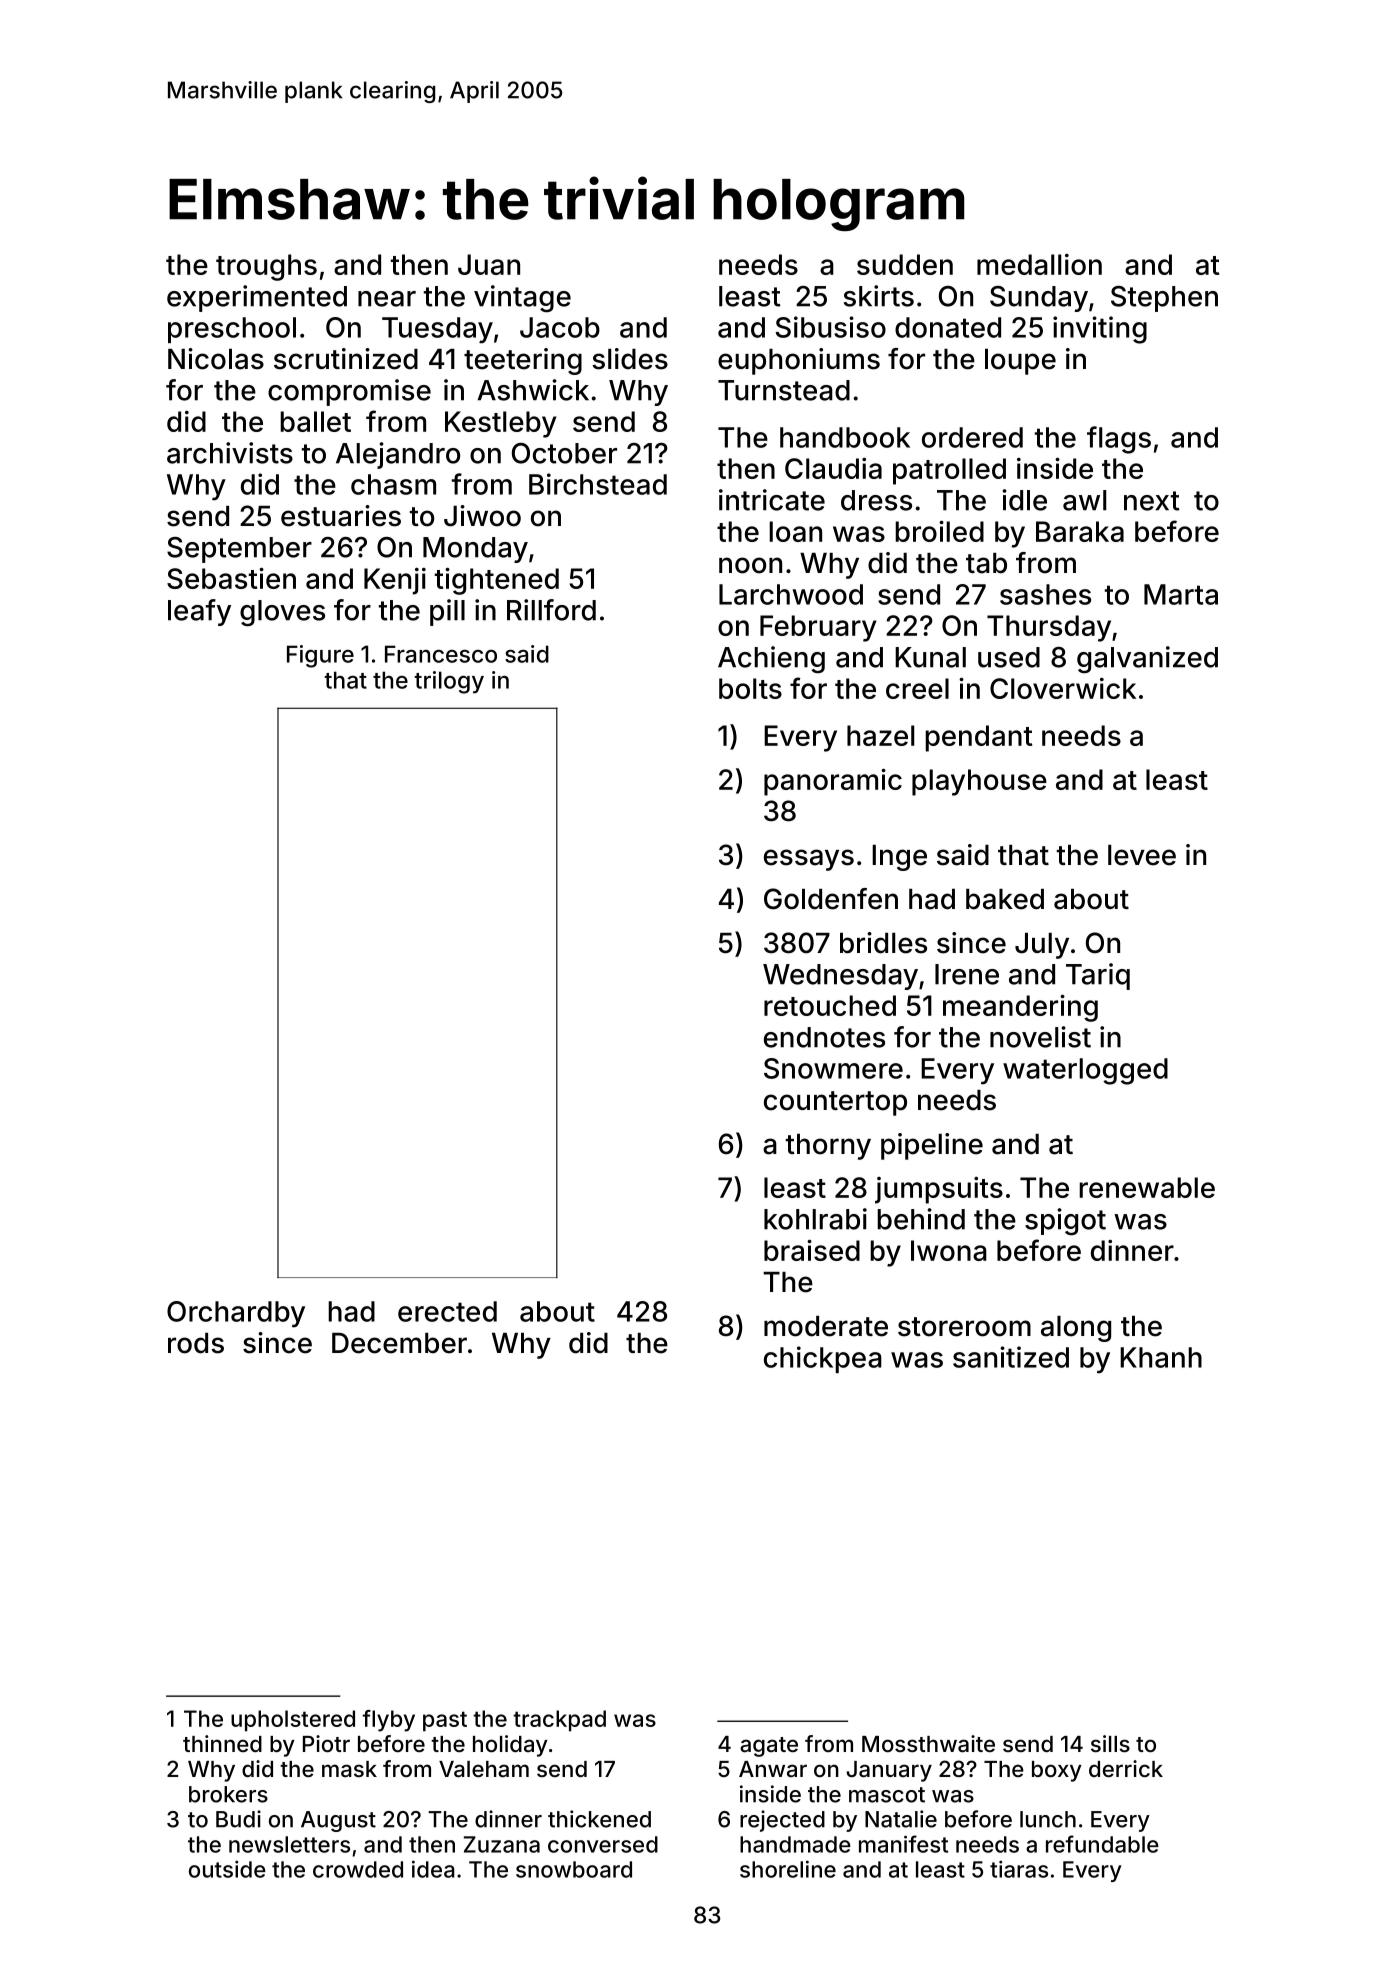  What do you see at coordinates (1011, 1357) in the image?
I see `sanitized` at bounding box center [1011, 1357].
